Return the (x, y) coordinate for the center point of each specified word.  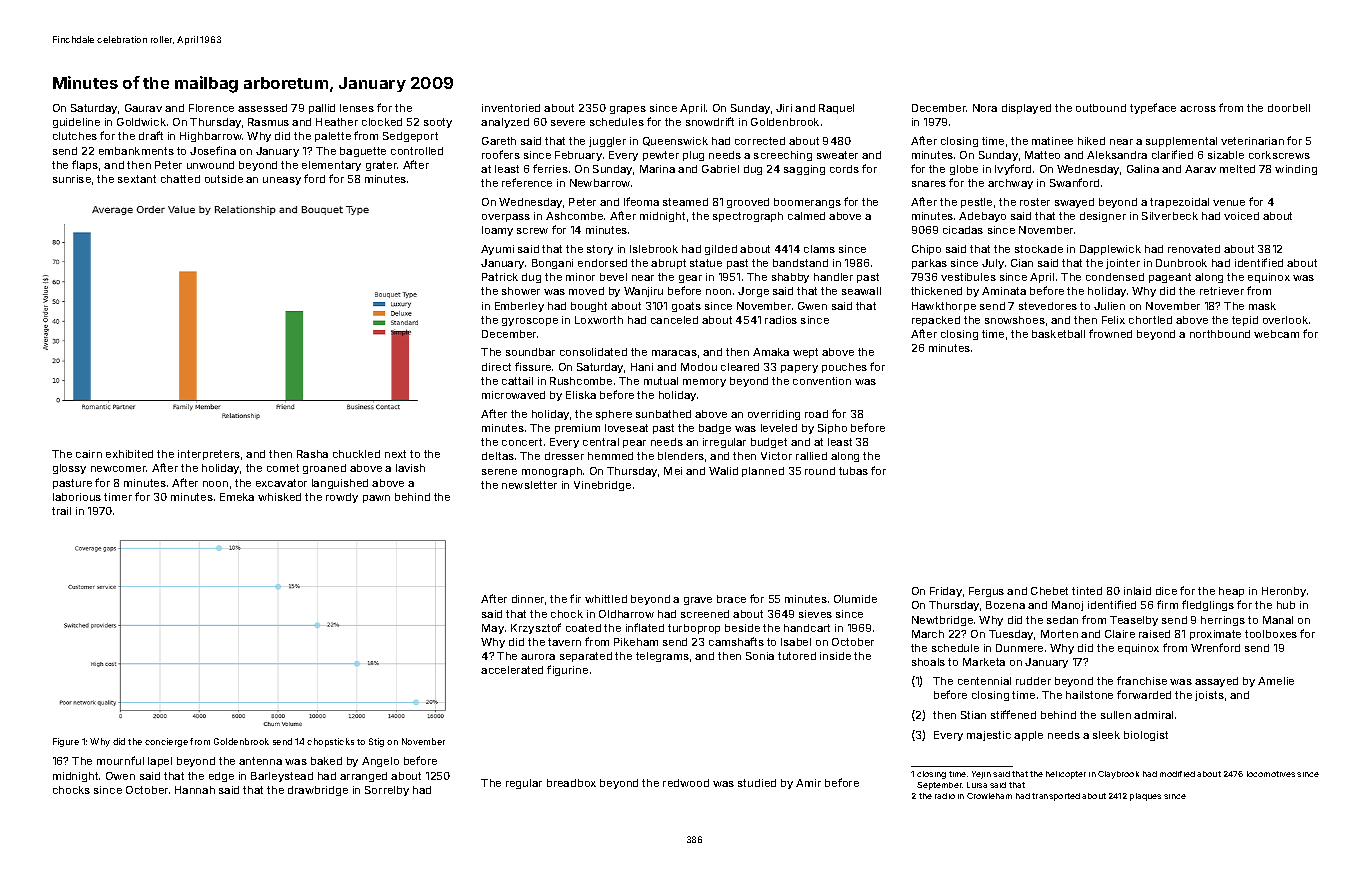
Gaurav (143, 108)
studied (757, 783)
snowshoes (1015, 320)
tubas (853, 471)
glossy (69, 469)
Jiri (784, 108)
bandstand (800, 263)
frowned (1110, 333)
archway (1010, 184)
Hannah (195, 790)
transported (1056, 797)
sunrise (72, 179)
